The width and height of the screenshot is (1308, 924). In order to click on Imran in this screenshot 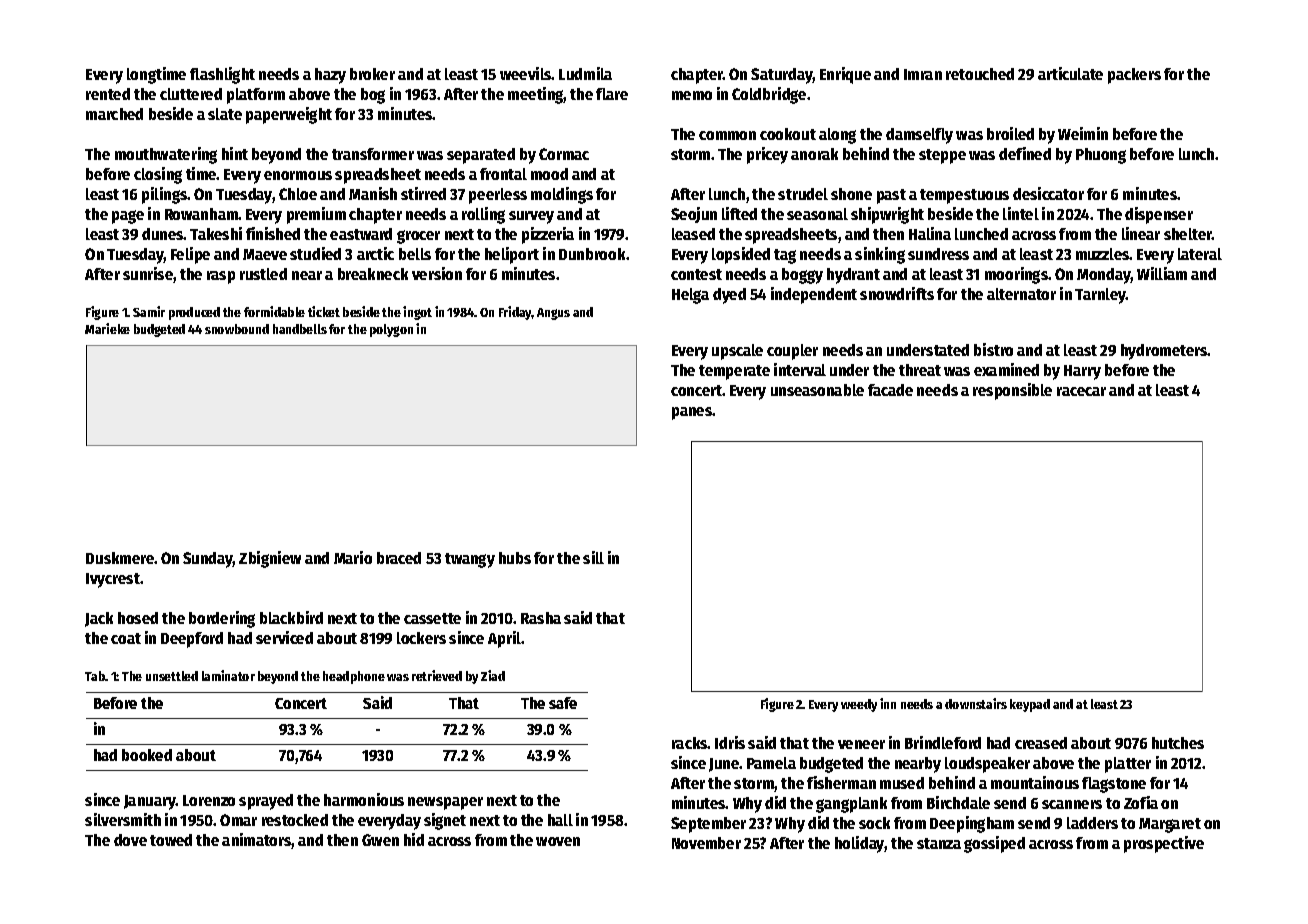, I will do `click(923, 74)`.
